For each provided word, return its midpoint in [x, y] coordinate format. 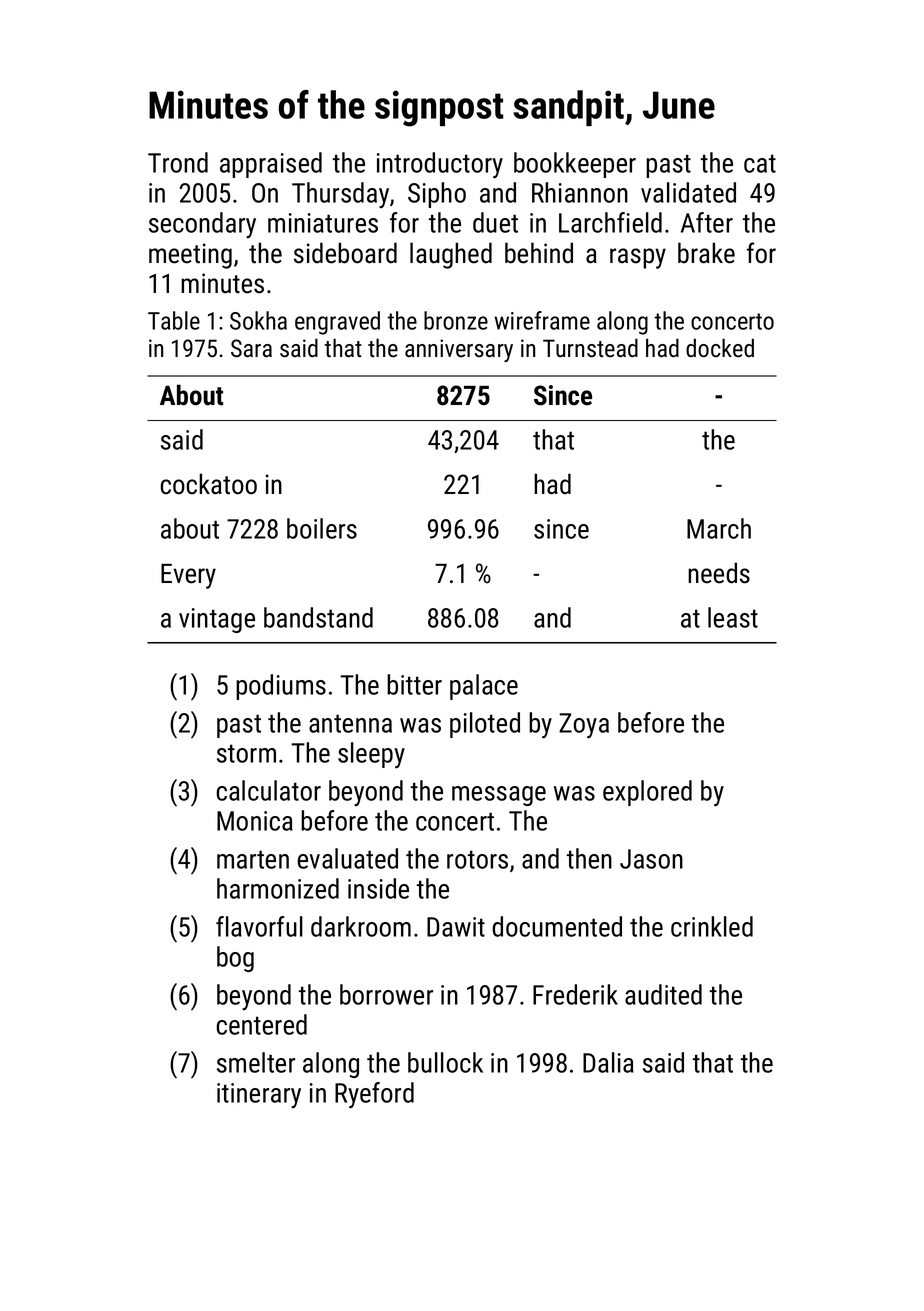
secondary [202, 225]
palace [484, 687]
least [733, 617]
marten [253, 859]
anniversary [459, 350]
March [719, 528]
